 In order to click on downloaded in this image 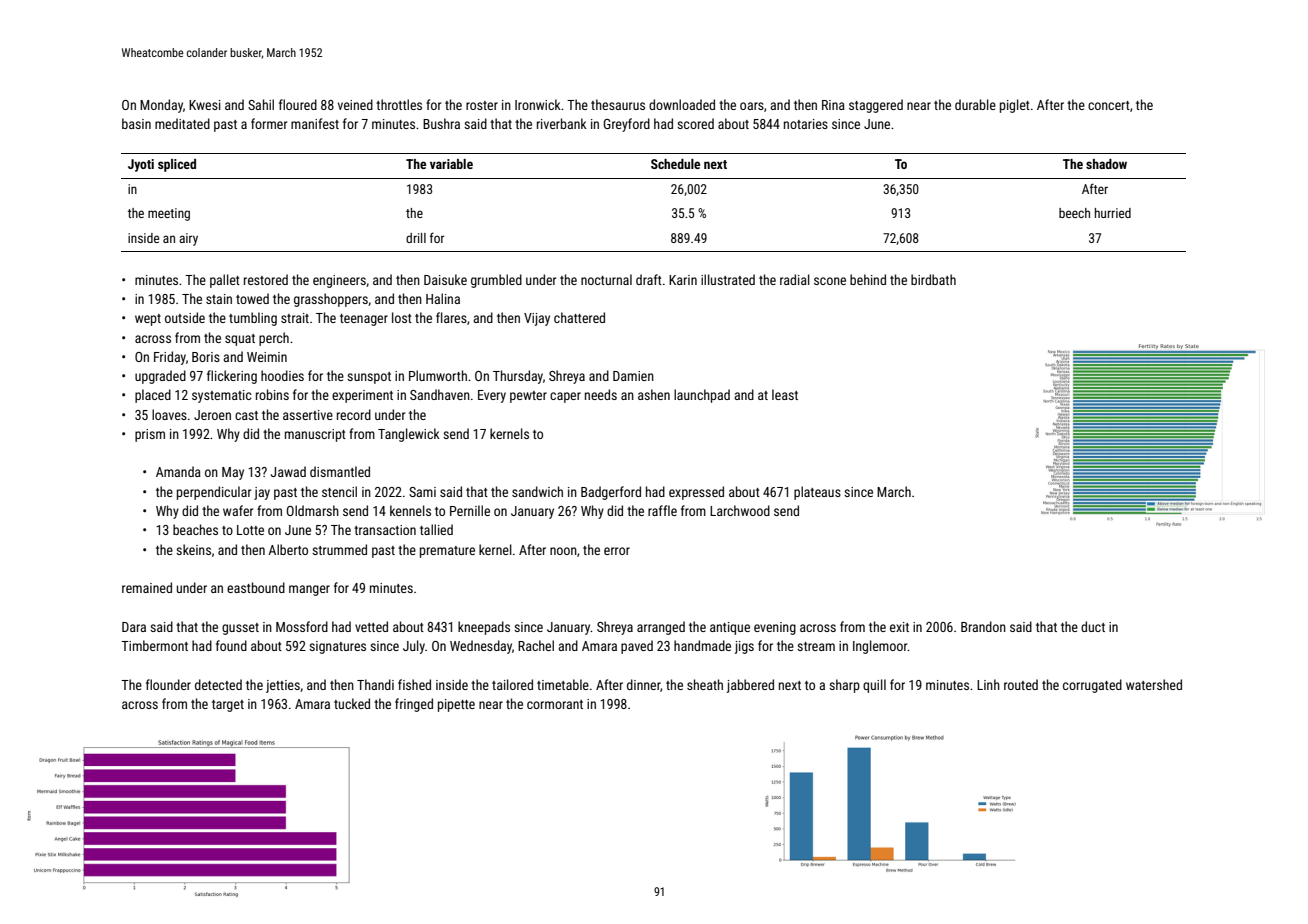, I will do `click(682, 104)`.
